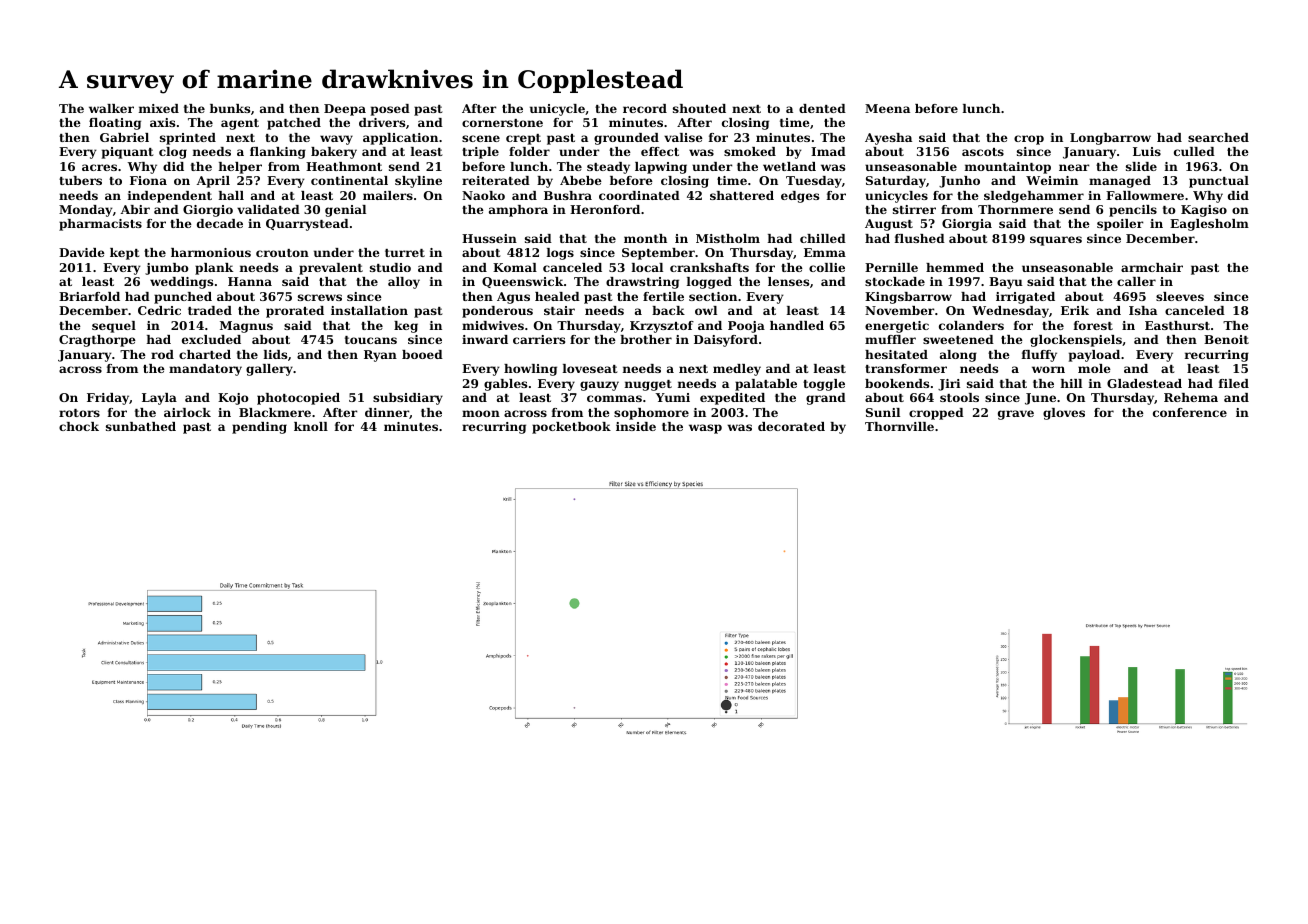 The image size is (1308, 924). What do you see at coordinates (705, 429) in the screenshot?
I see `wasp` at bounding box center [705, 429].
